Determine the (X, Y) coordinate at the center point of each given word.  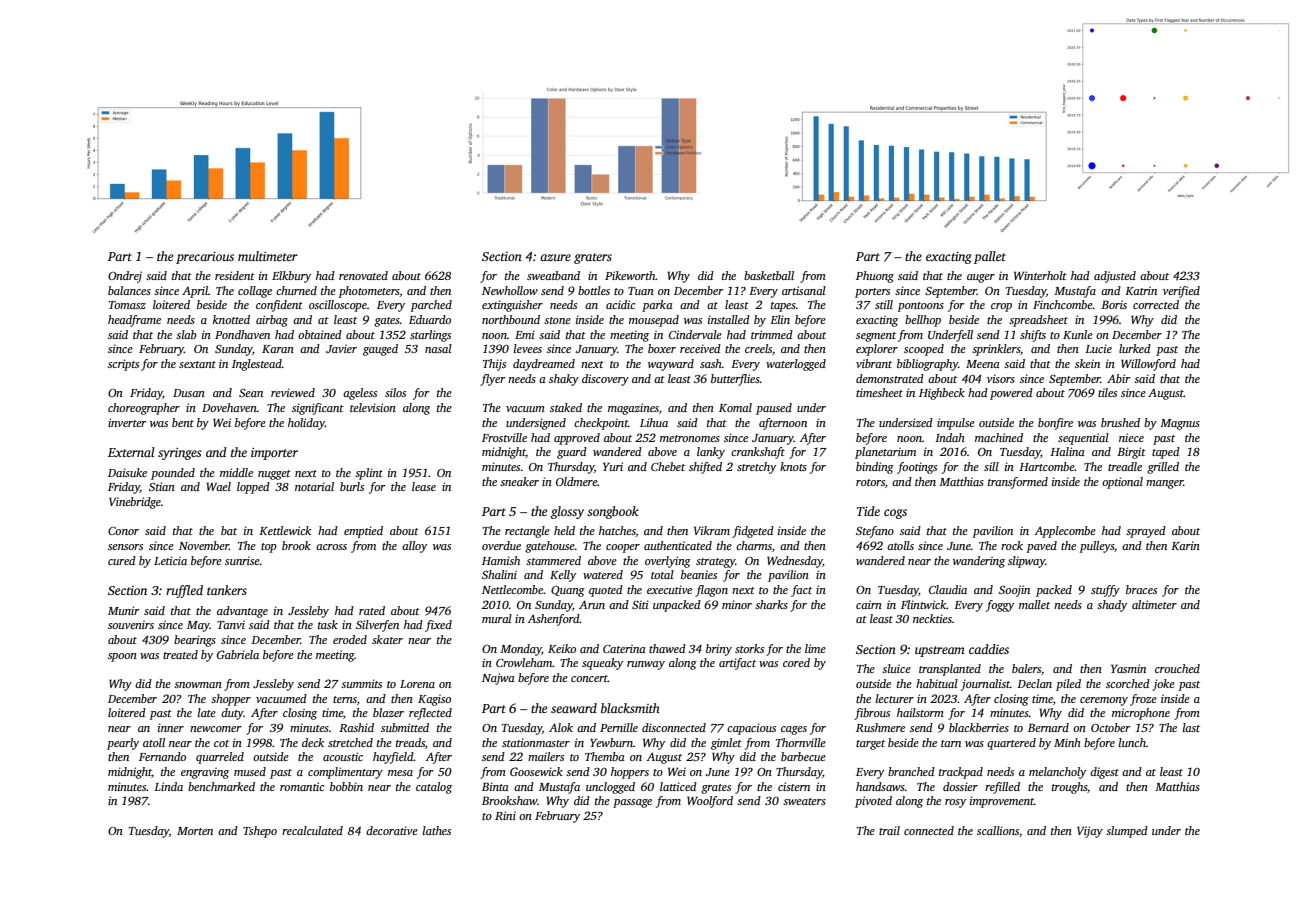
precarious (205, 258)
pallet (990, 257)
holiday (306, 424)
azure (555, 257)
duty (232, 714)
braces (1141, 589)
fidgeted (753, 532)
